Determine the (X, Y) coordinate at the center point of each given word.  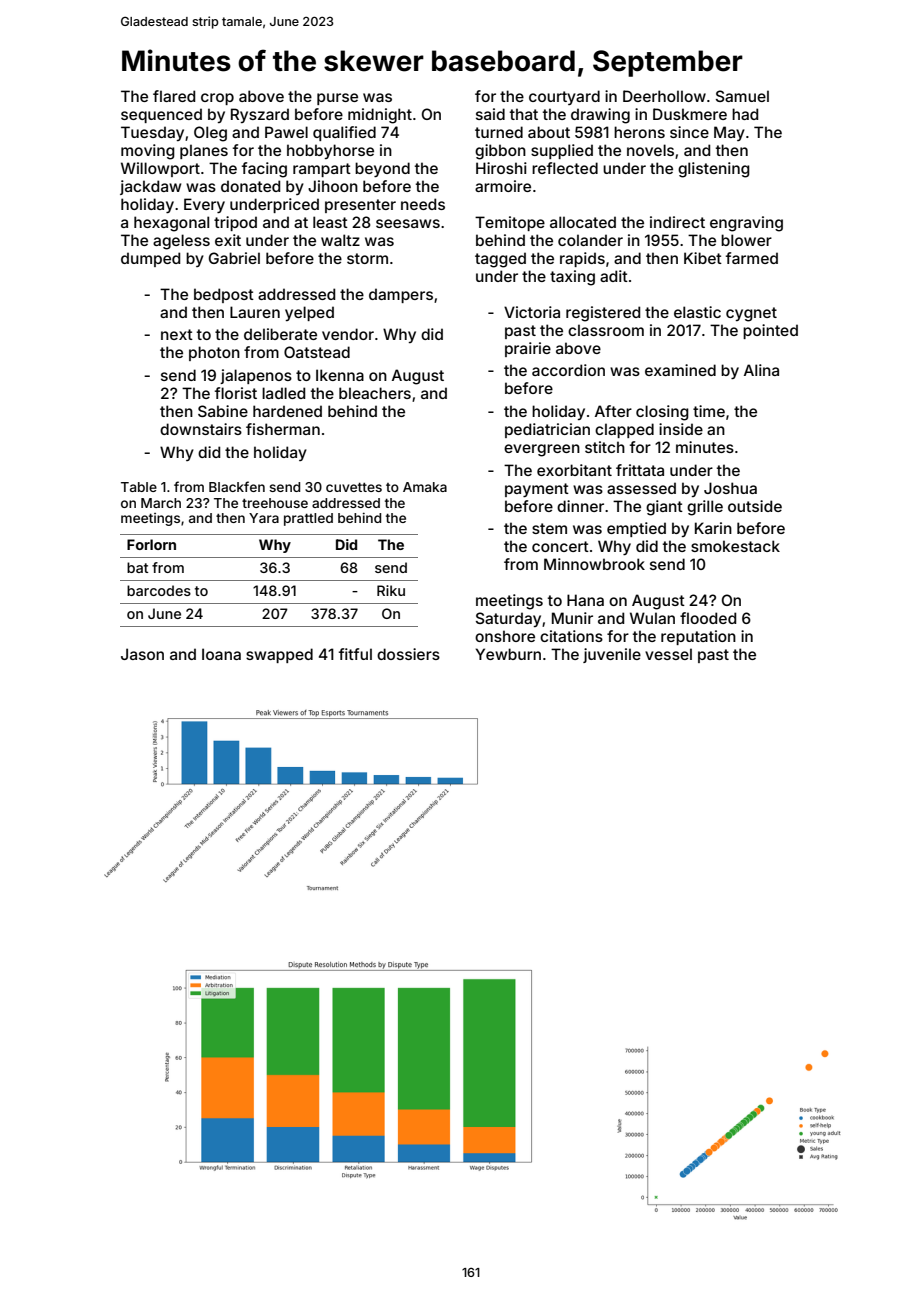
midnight (380, 116)
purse (337, 99)
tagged (500, 260)
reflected (565, 168)
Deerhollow (664, 96)
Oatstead (317, 352)
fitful (355, 654)
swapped (279, 655)
